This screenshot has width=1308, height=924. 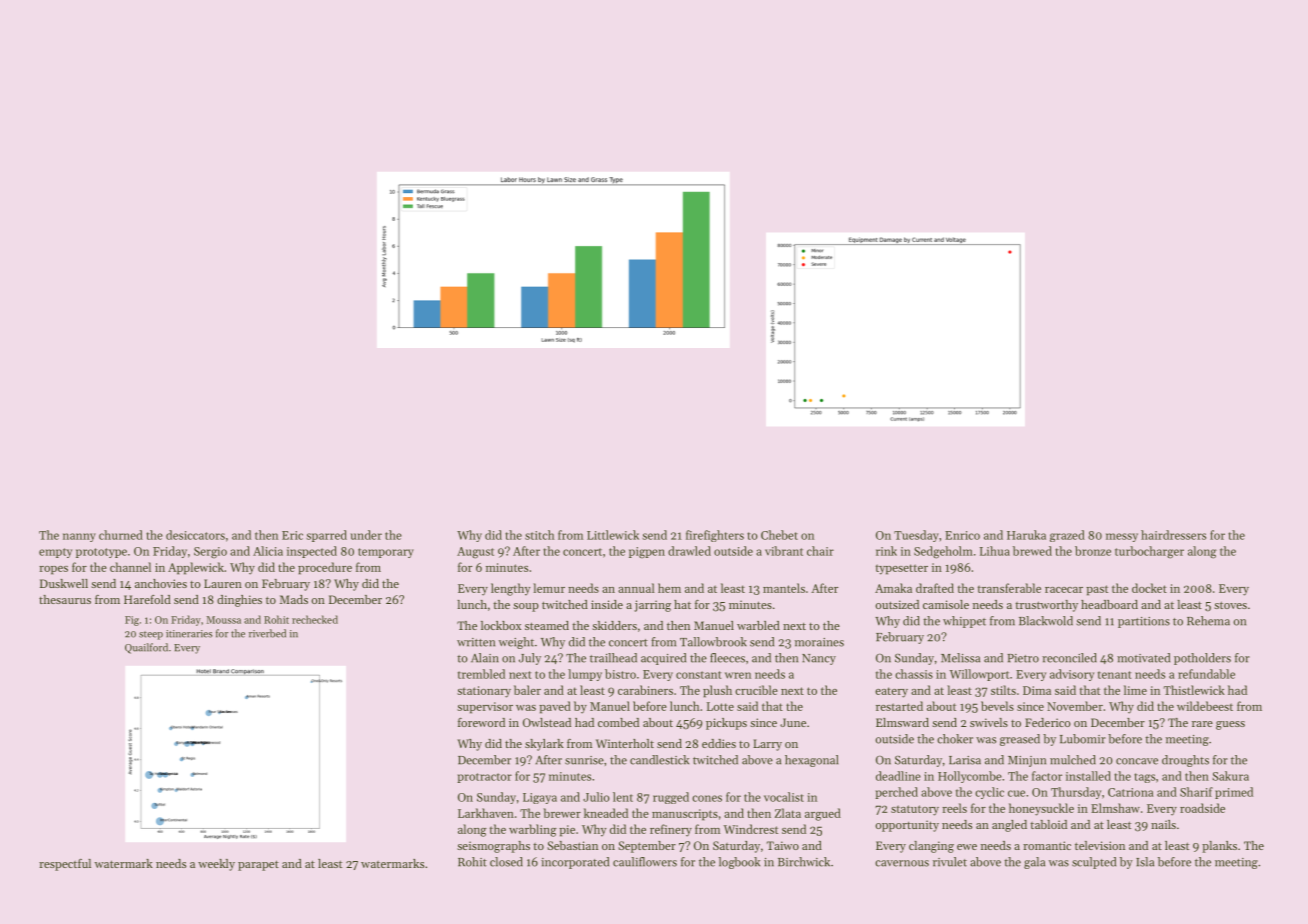 What do you see at coordinates (1026, 535) in the screenshot?
I see `Haruka` at bounding box center [1026, 535].
